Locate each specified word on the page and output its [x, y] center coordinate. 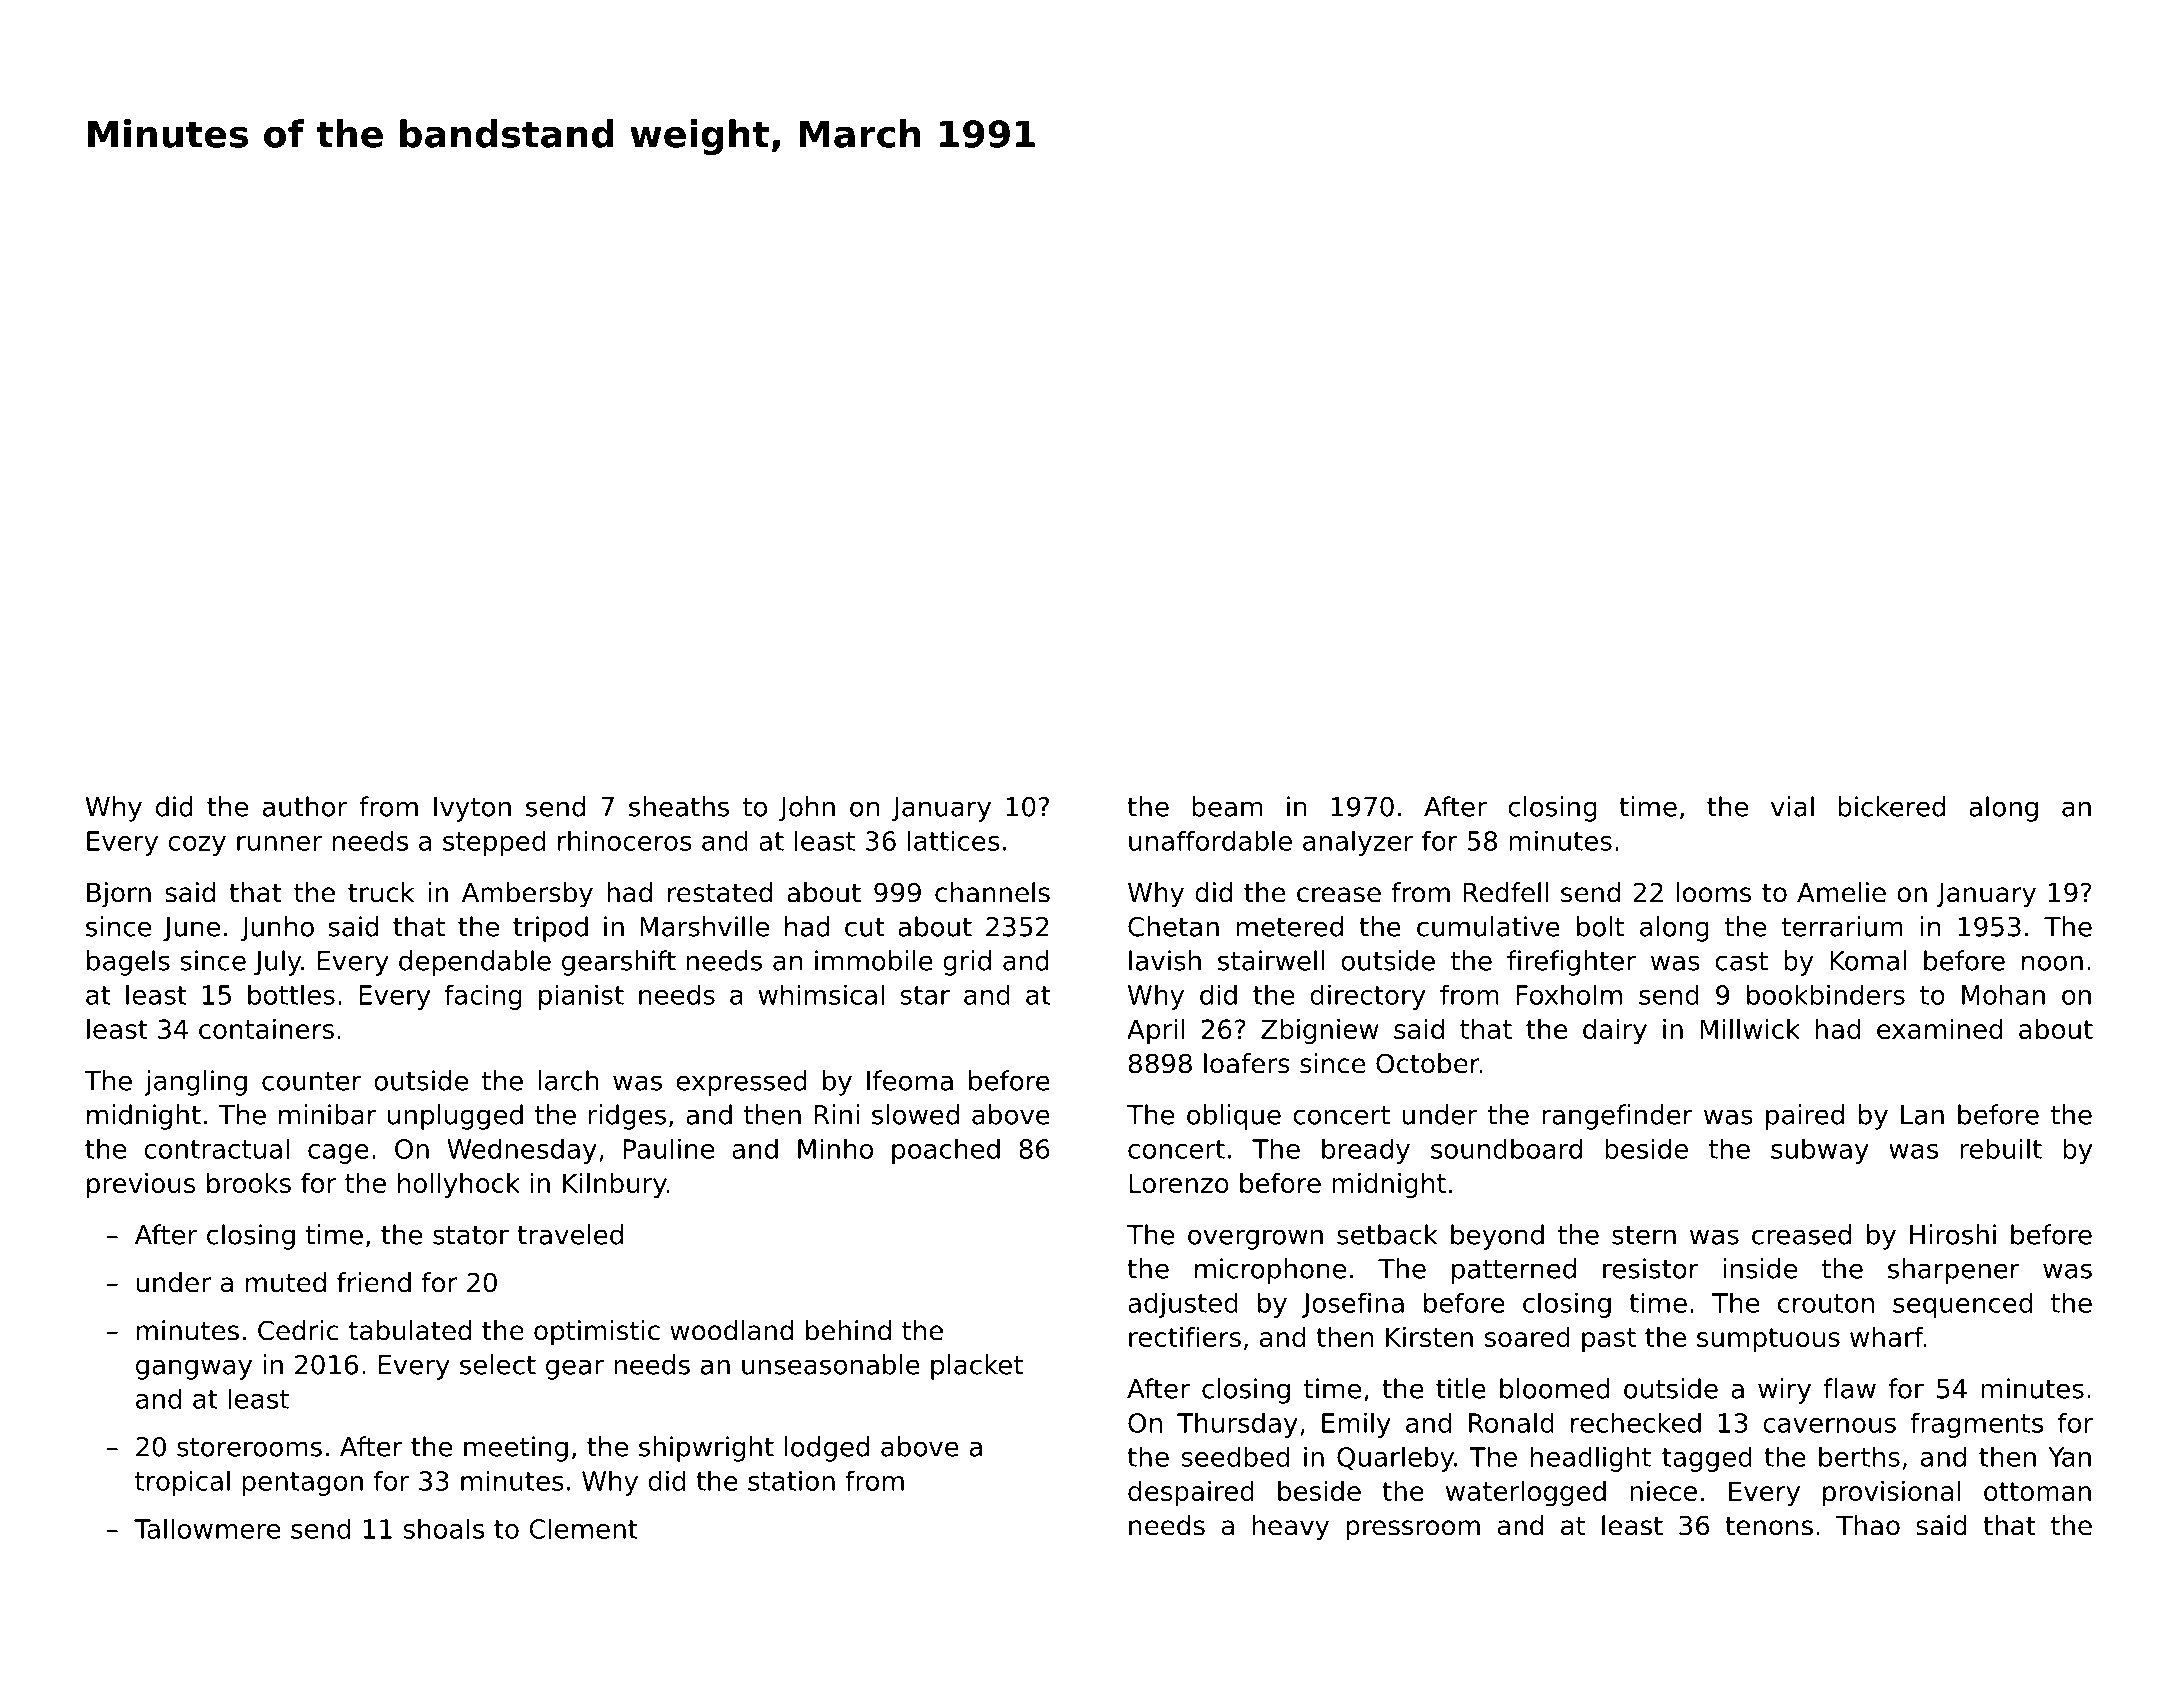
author [305, 806]
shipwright [706, 1449]
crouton [1826, 1303]
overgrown [1255, 1239]
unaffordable [1210, 840]
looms [1713, 892]
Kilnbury [615, 1185]
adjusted [1183, 1305]
